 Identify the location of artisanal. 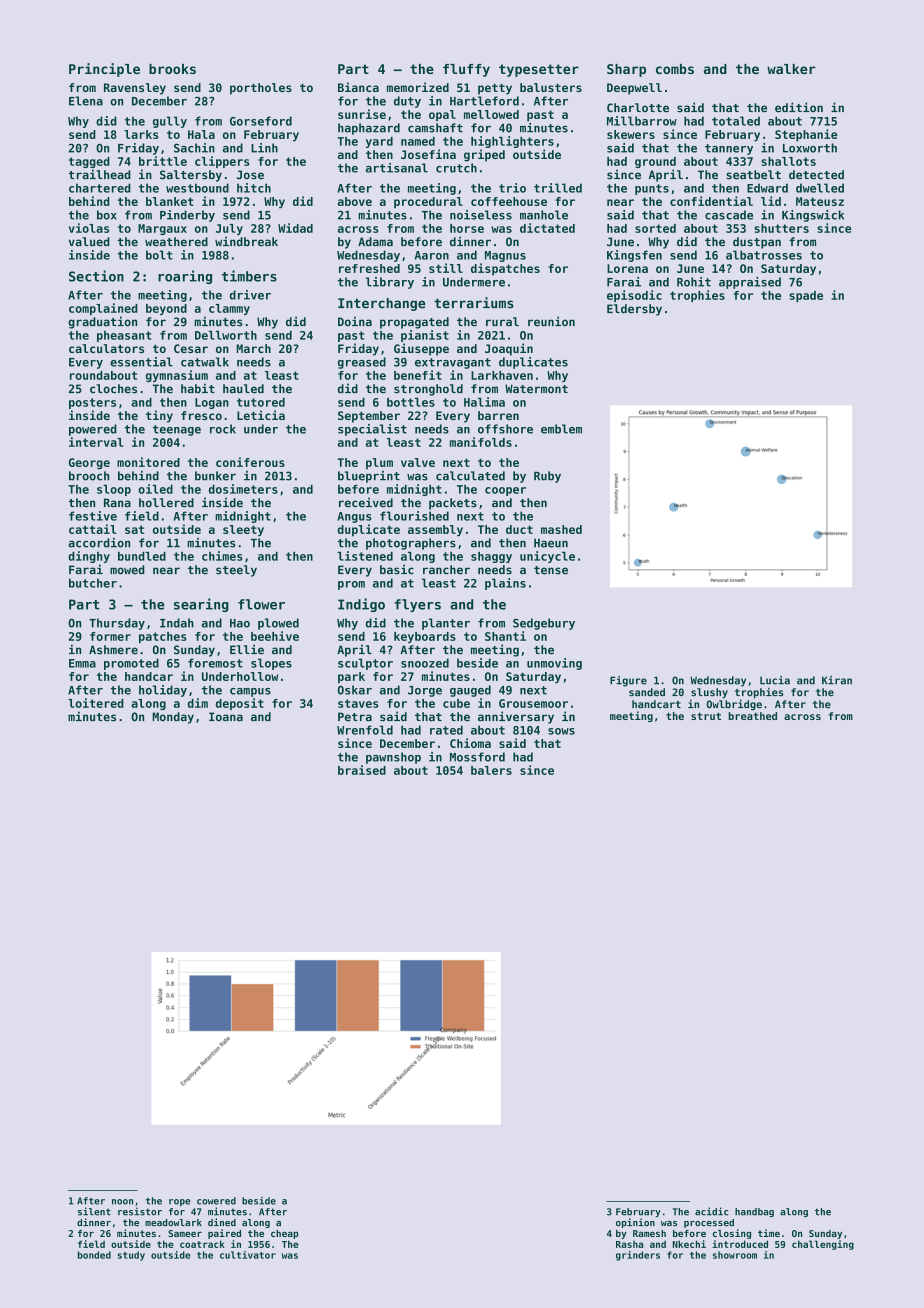
(397, 168).
